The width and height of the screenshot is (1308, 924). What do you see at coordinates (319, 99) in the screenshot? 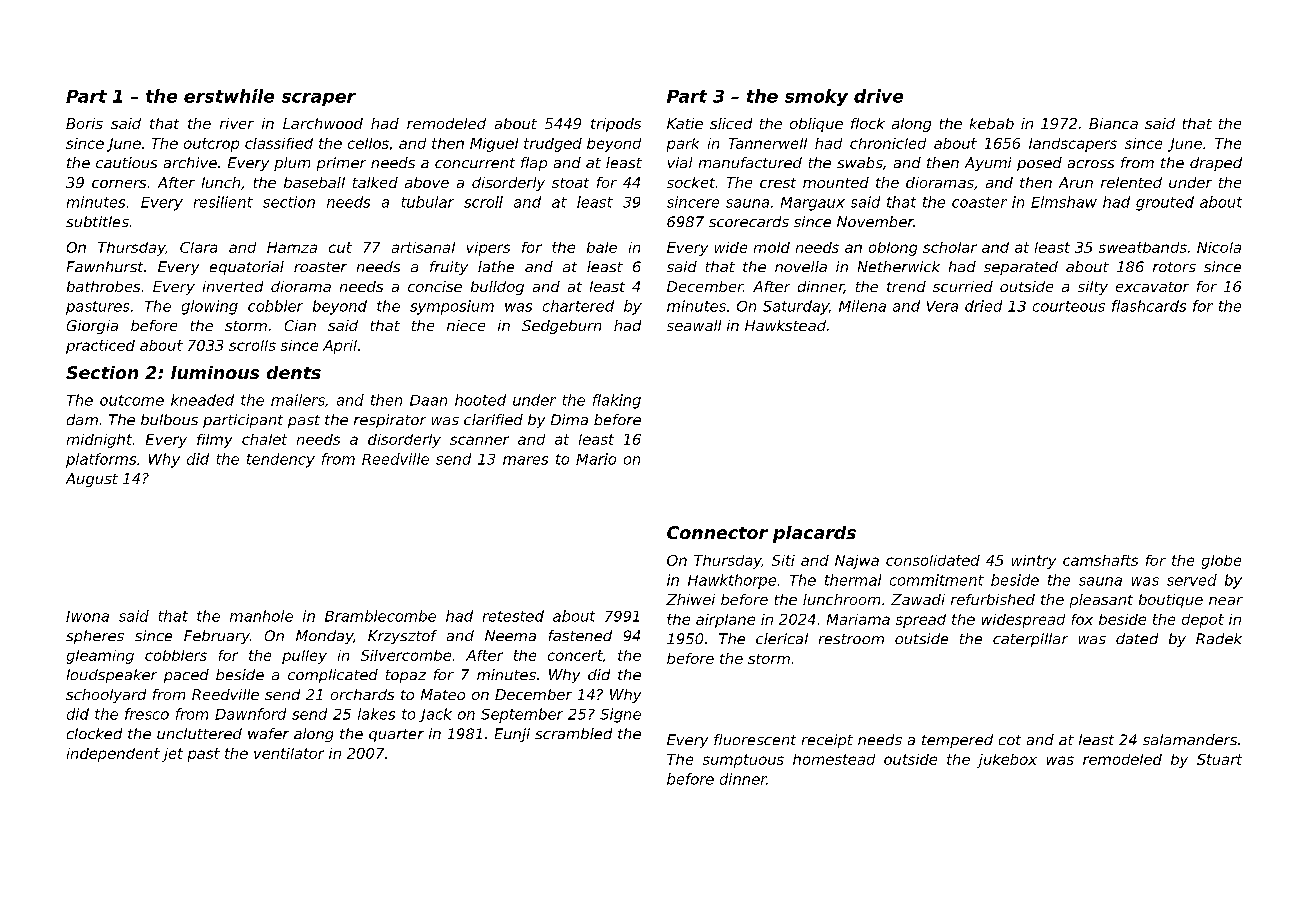
I see `scraper` at bounding box center [319, 99].
